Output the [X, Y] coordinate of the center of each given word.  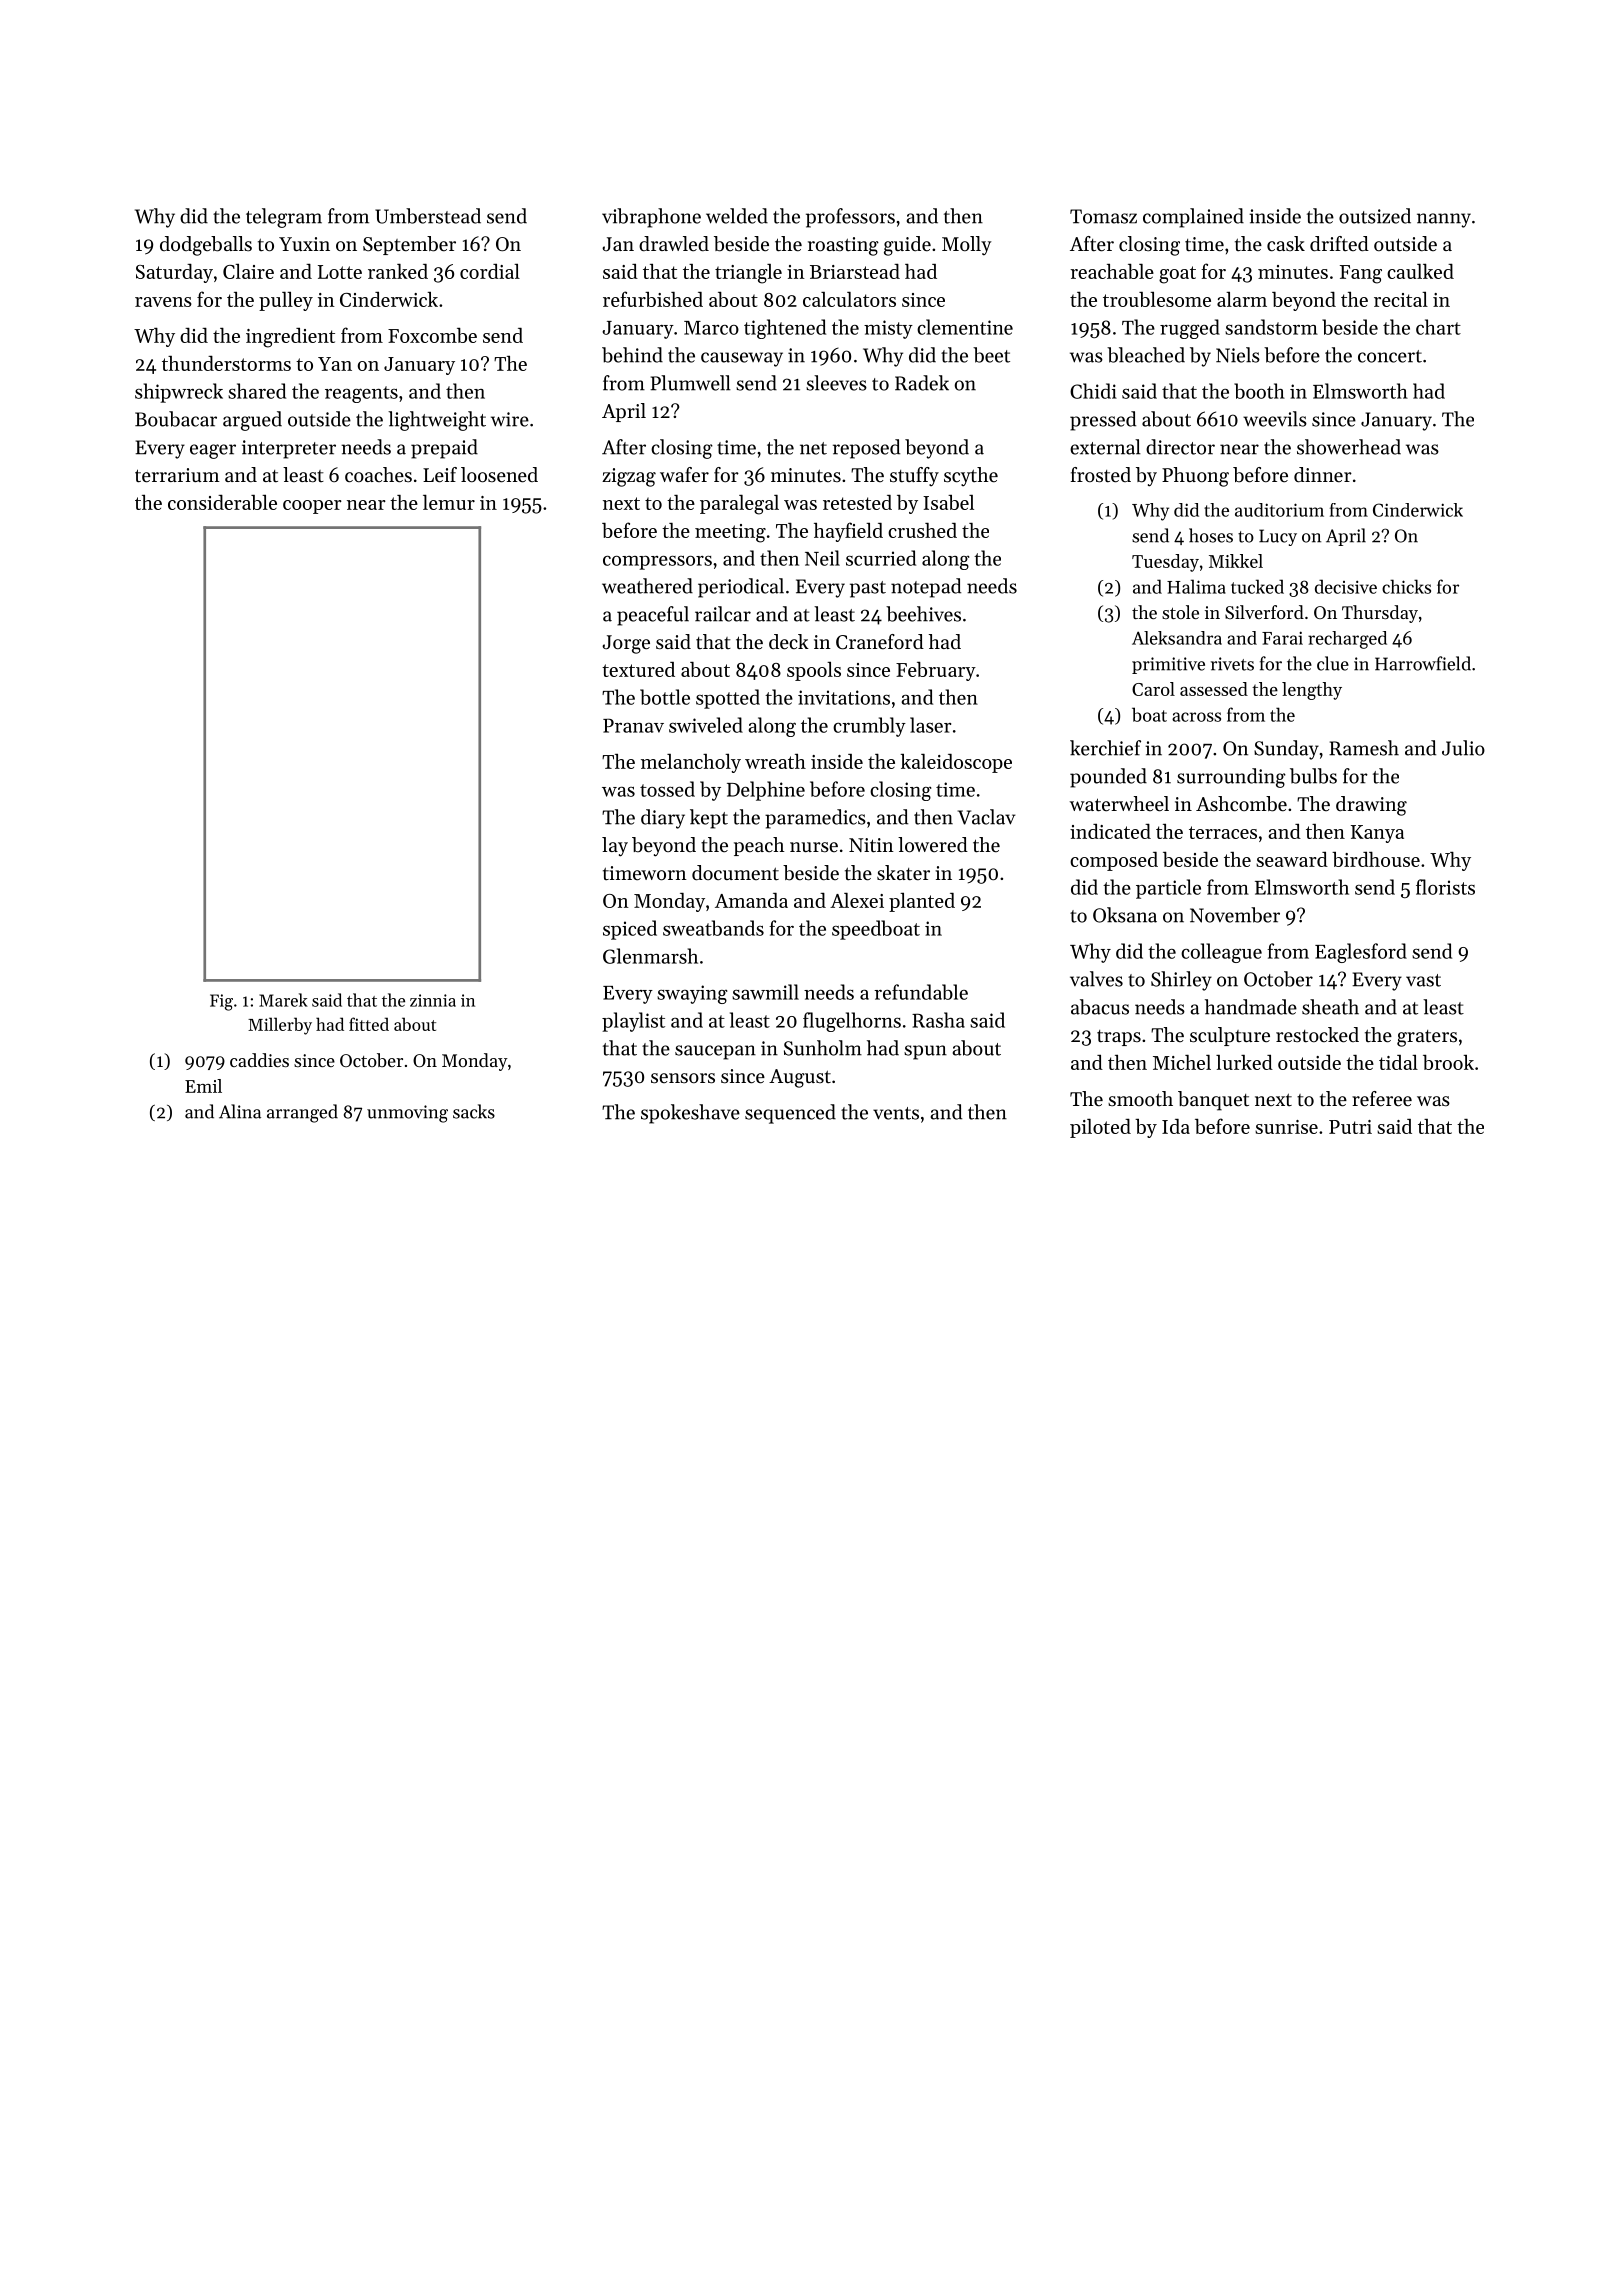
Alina [240, 1111]
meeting [730, 533]
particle [1168, 889]
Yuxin [304, 244]
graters [1427, 1038]
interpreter [289, 449]
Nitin [871, 845]
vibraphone [651, 218]
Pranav [633, 725]
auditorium [1279, 510]
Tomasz [1103, 216]
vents [896, 1113]
